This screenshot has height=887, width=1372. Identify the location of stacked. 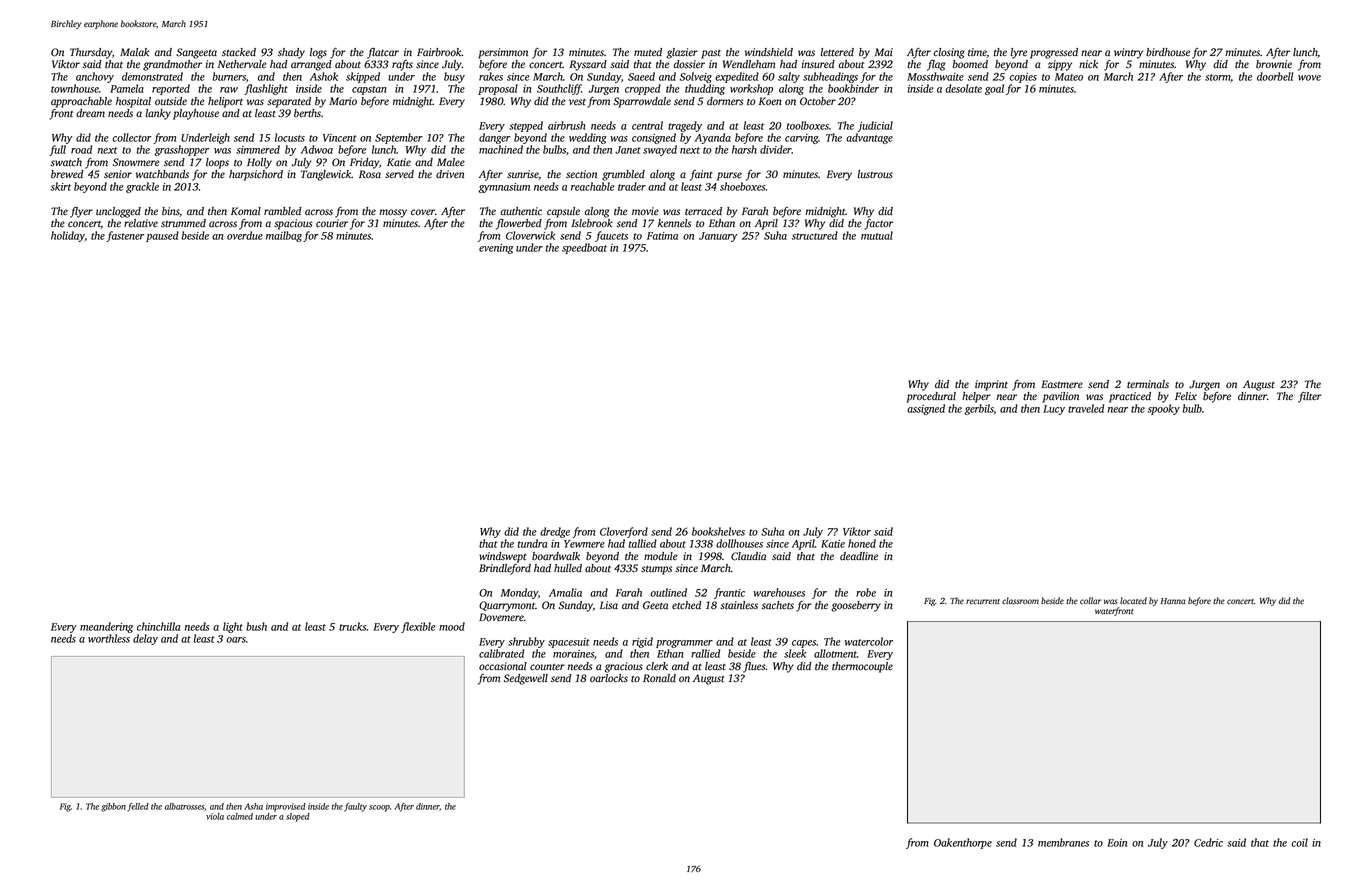
(239, 52).
